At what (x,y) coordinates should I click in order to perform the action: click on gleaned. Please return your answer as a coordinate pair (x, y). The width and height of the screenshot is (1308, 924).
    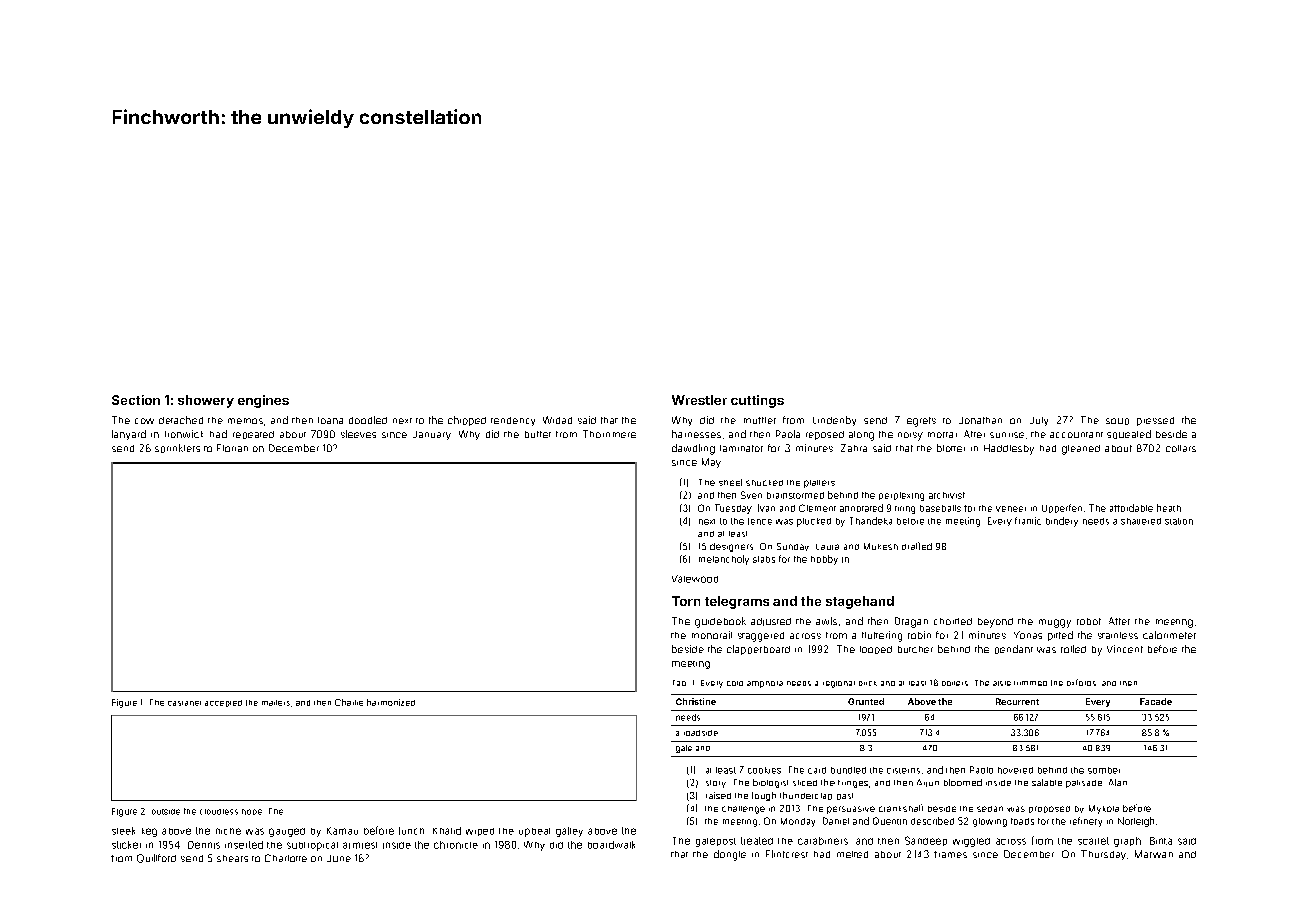
    Looking at the image, I should click on (1081, 450).
